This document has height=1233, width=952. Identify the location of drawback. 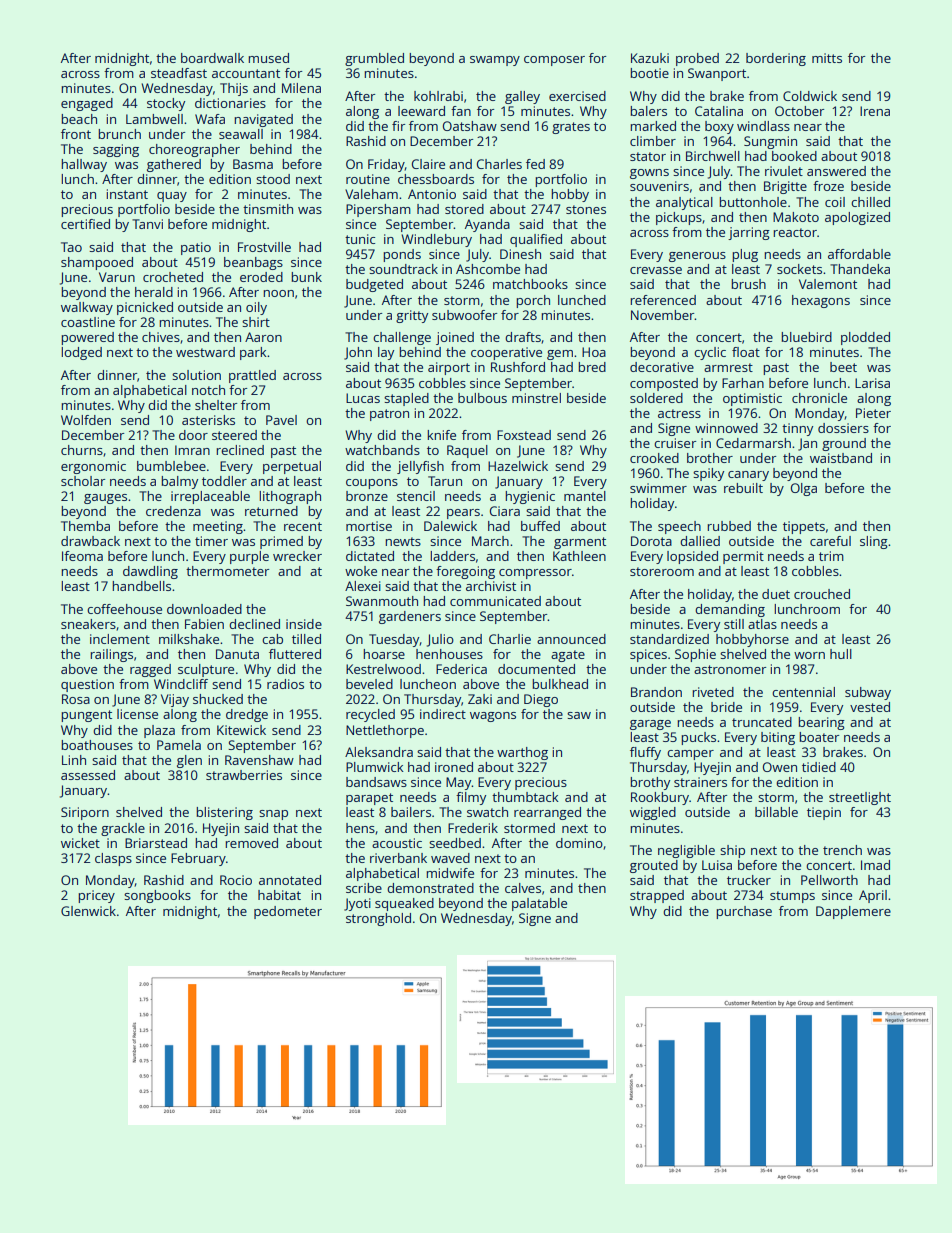
(90, 541).
